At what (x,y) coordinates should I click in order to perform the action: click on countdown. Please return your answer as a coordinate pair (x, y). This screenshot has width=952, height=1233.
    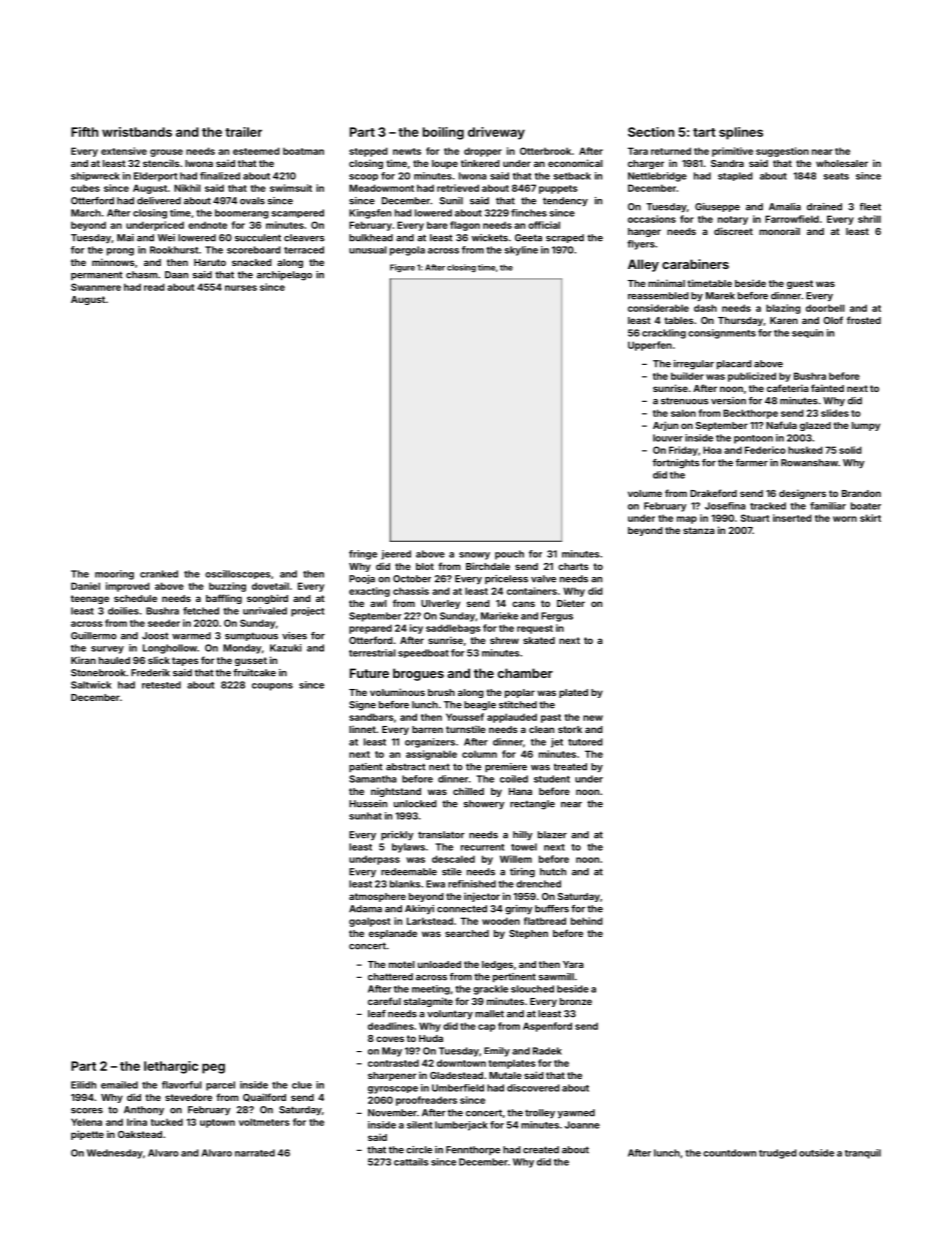
    Looking at the image, I should click on (729, 1153).
